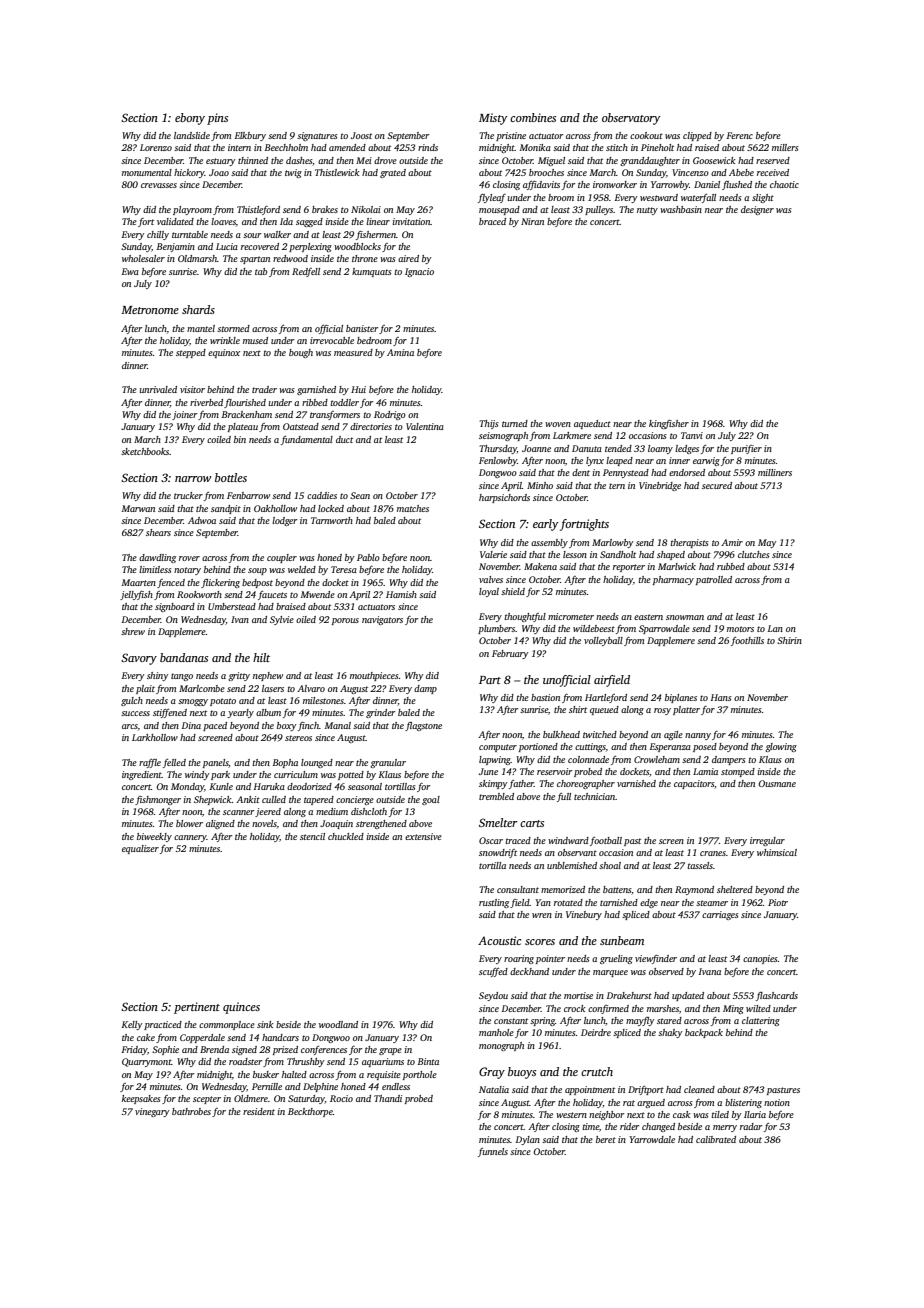  I want to click on nanny, so click(698, 736).
